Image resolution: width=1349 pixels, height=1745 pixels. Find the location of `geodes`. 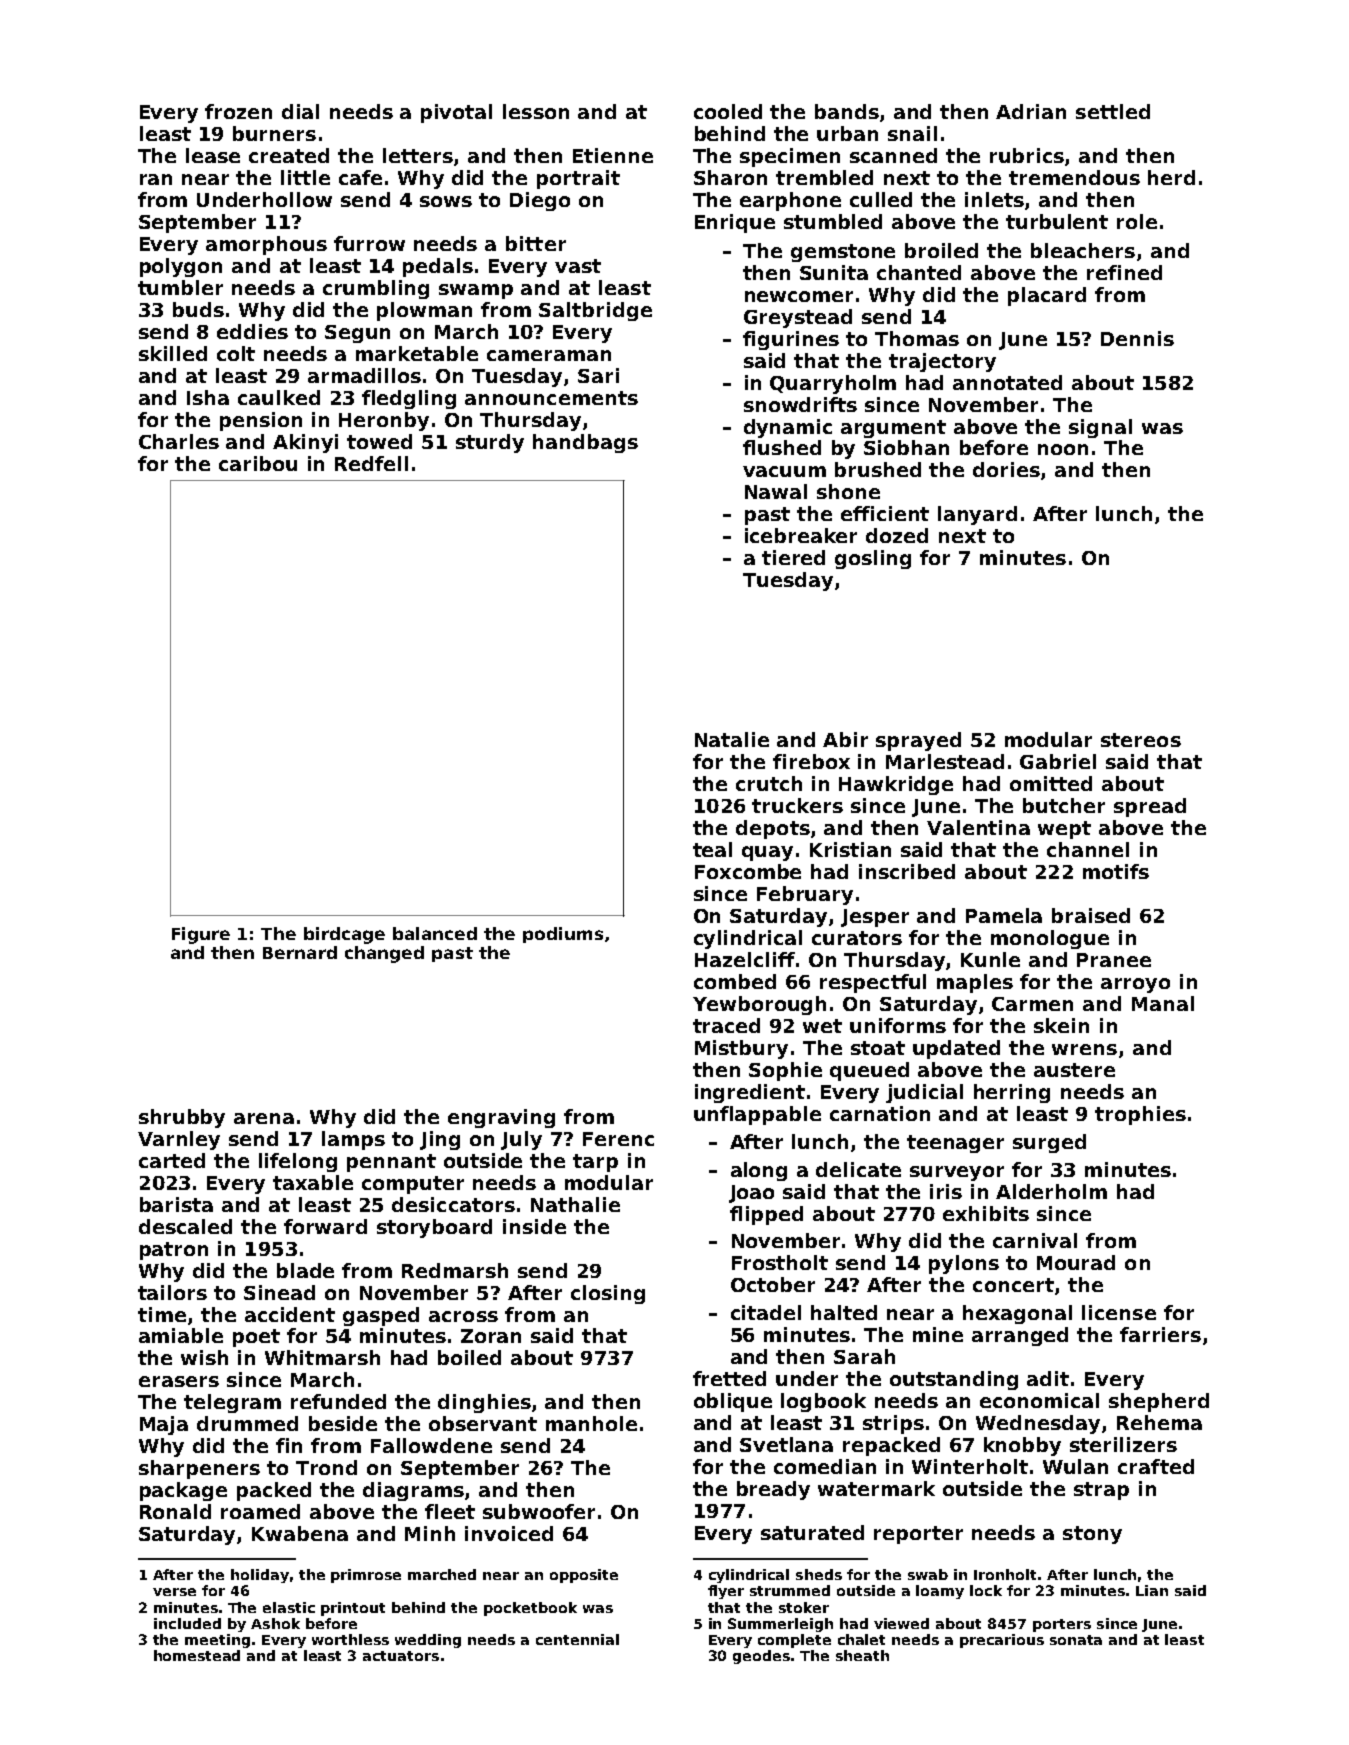

geodes is located at coordinates (761, 1657).
